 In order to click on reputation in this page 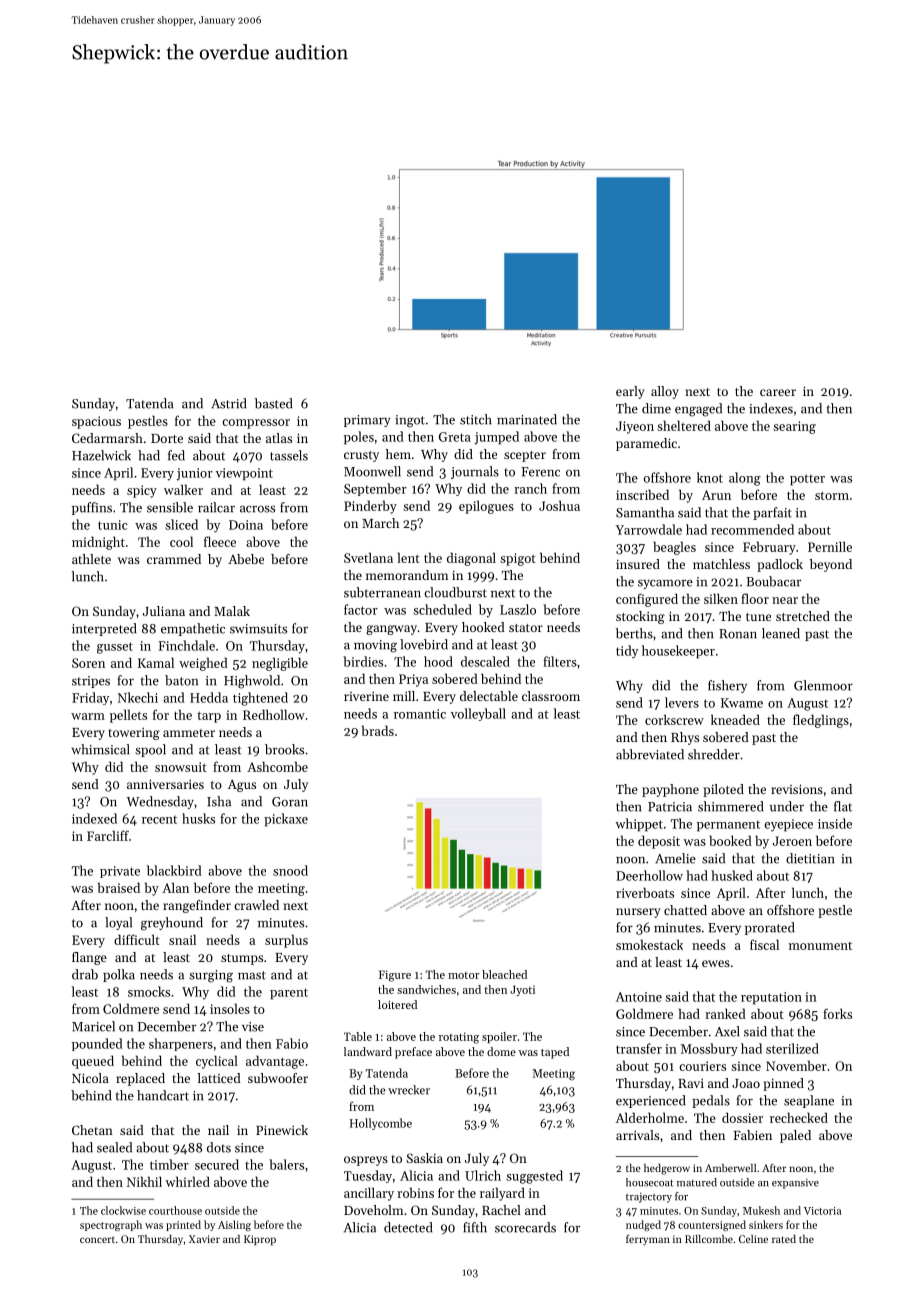, I will do `click(771, 998)`.
